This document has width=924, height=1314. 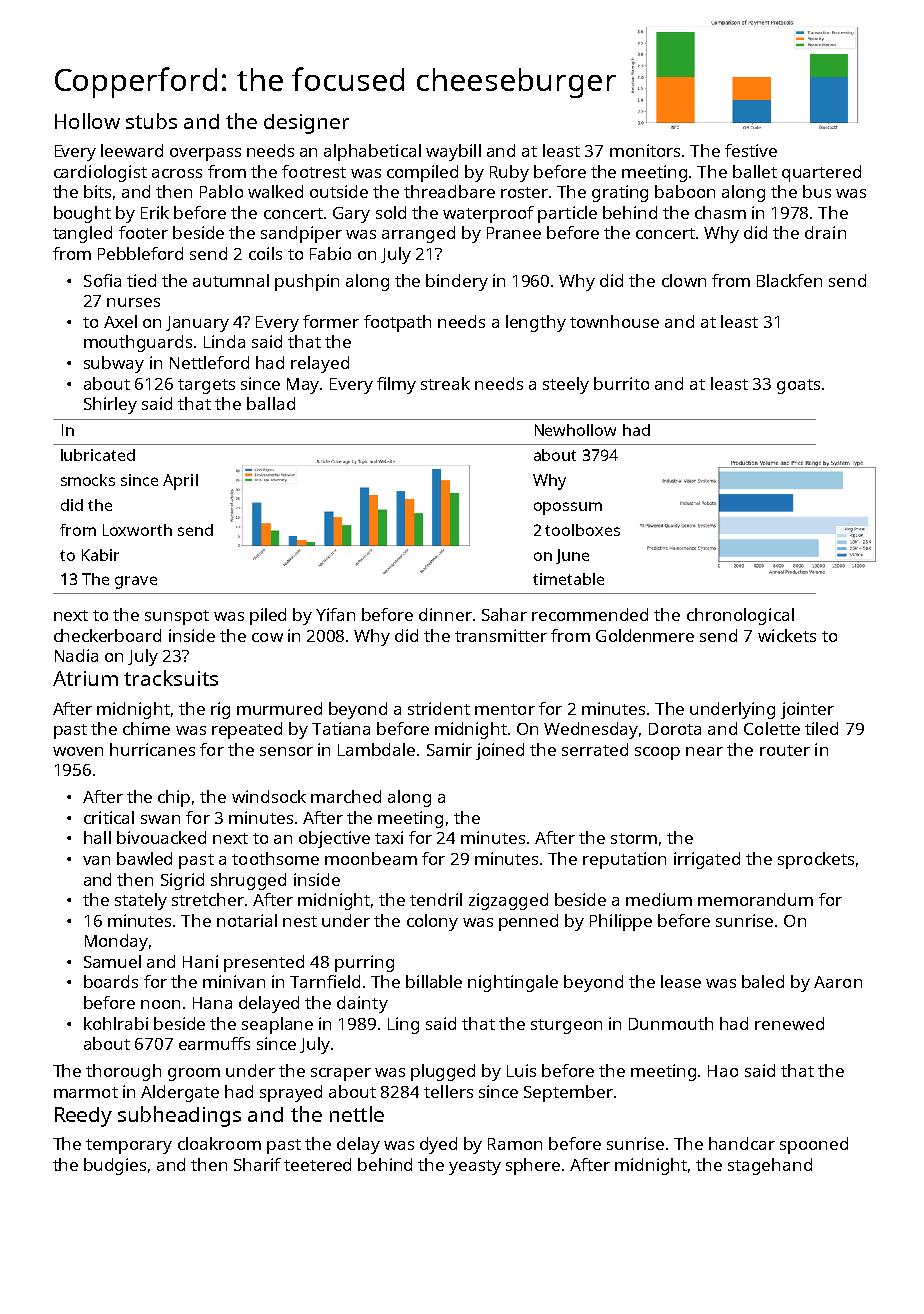 I want to click on steely, so click(x=566, y=385).
